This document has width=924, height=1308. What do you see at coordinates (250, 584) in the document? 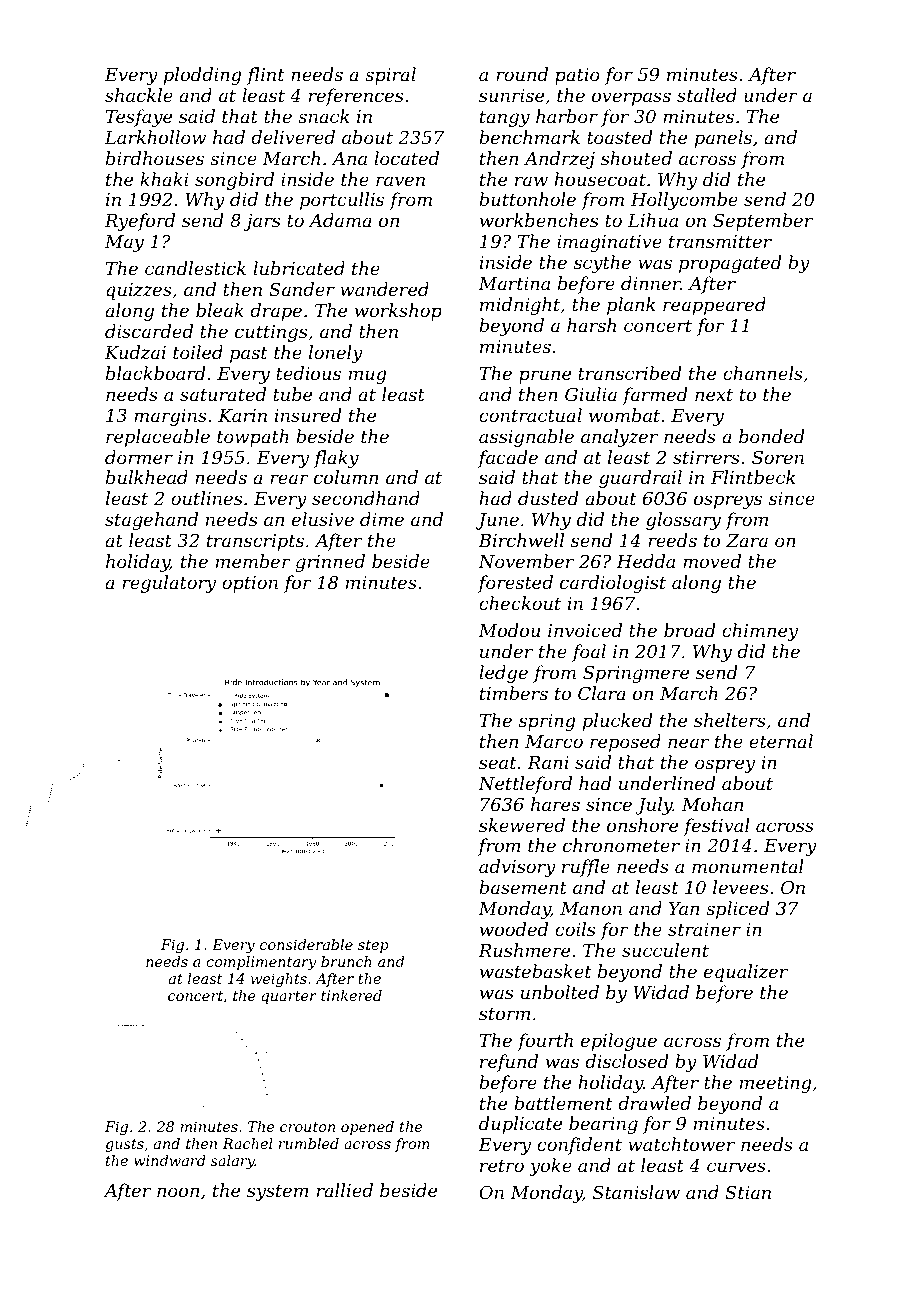
I see `option` at bounding box center [250, 584].
